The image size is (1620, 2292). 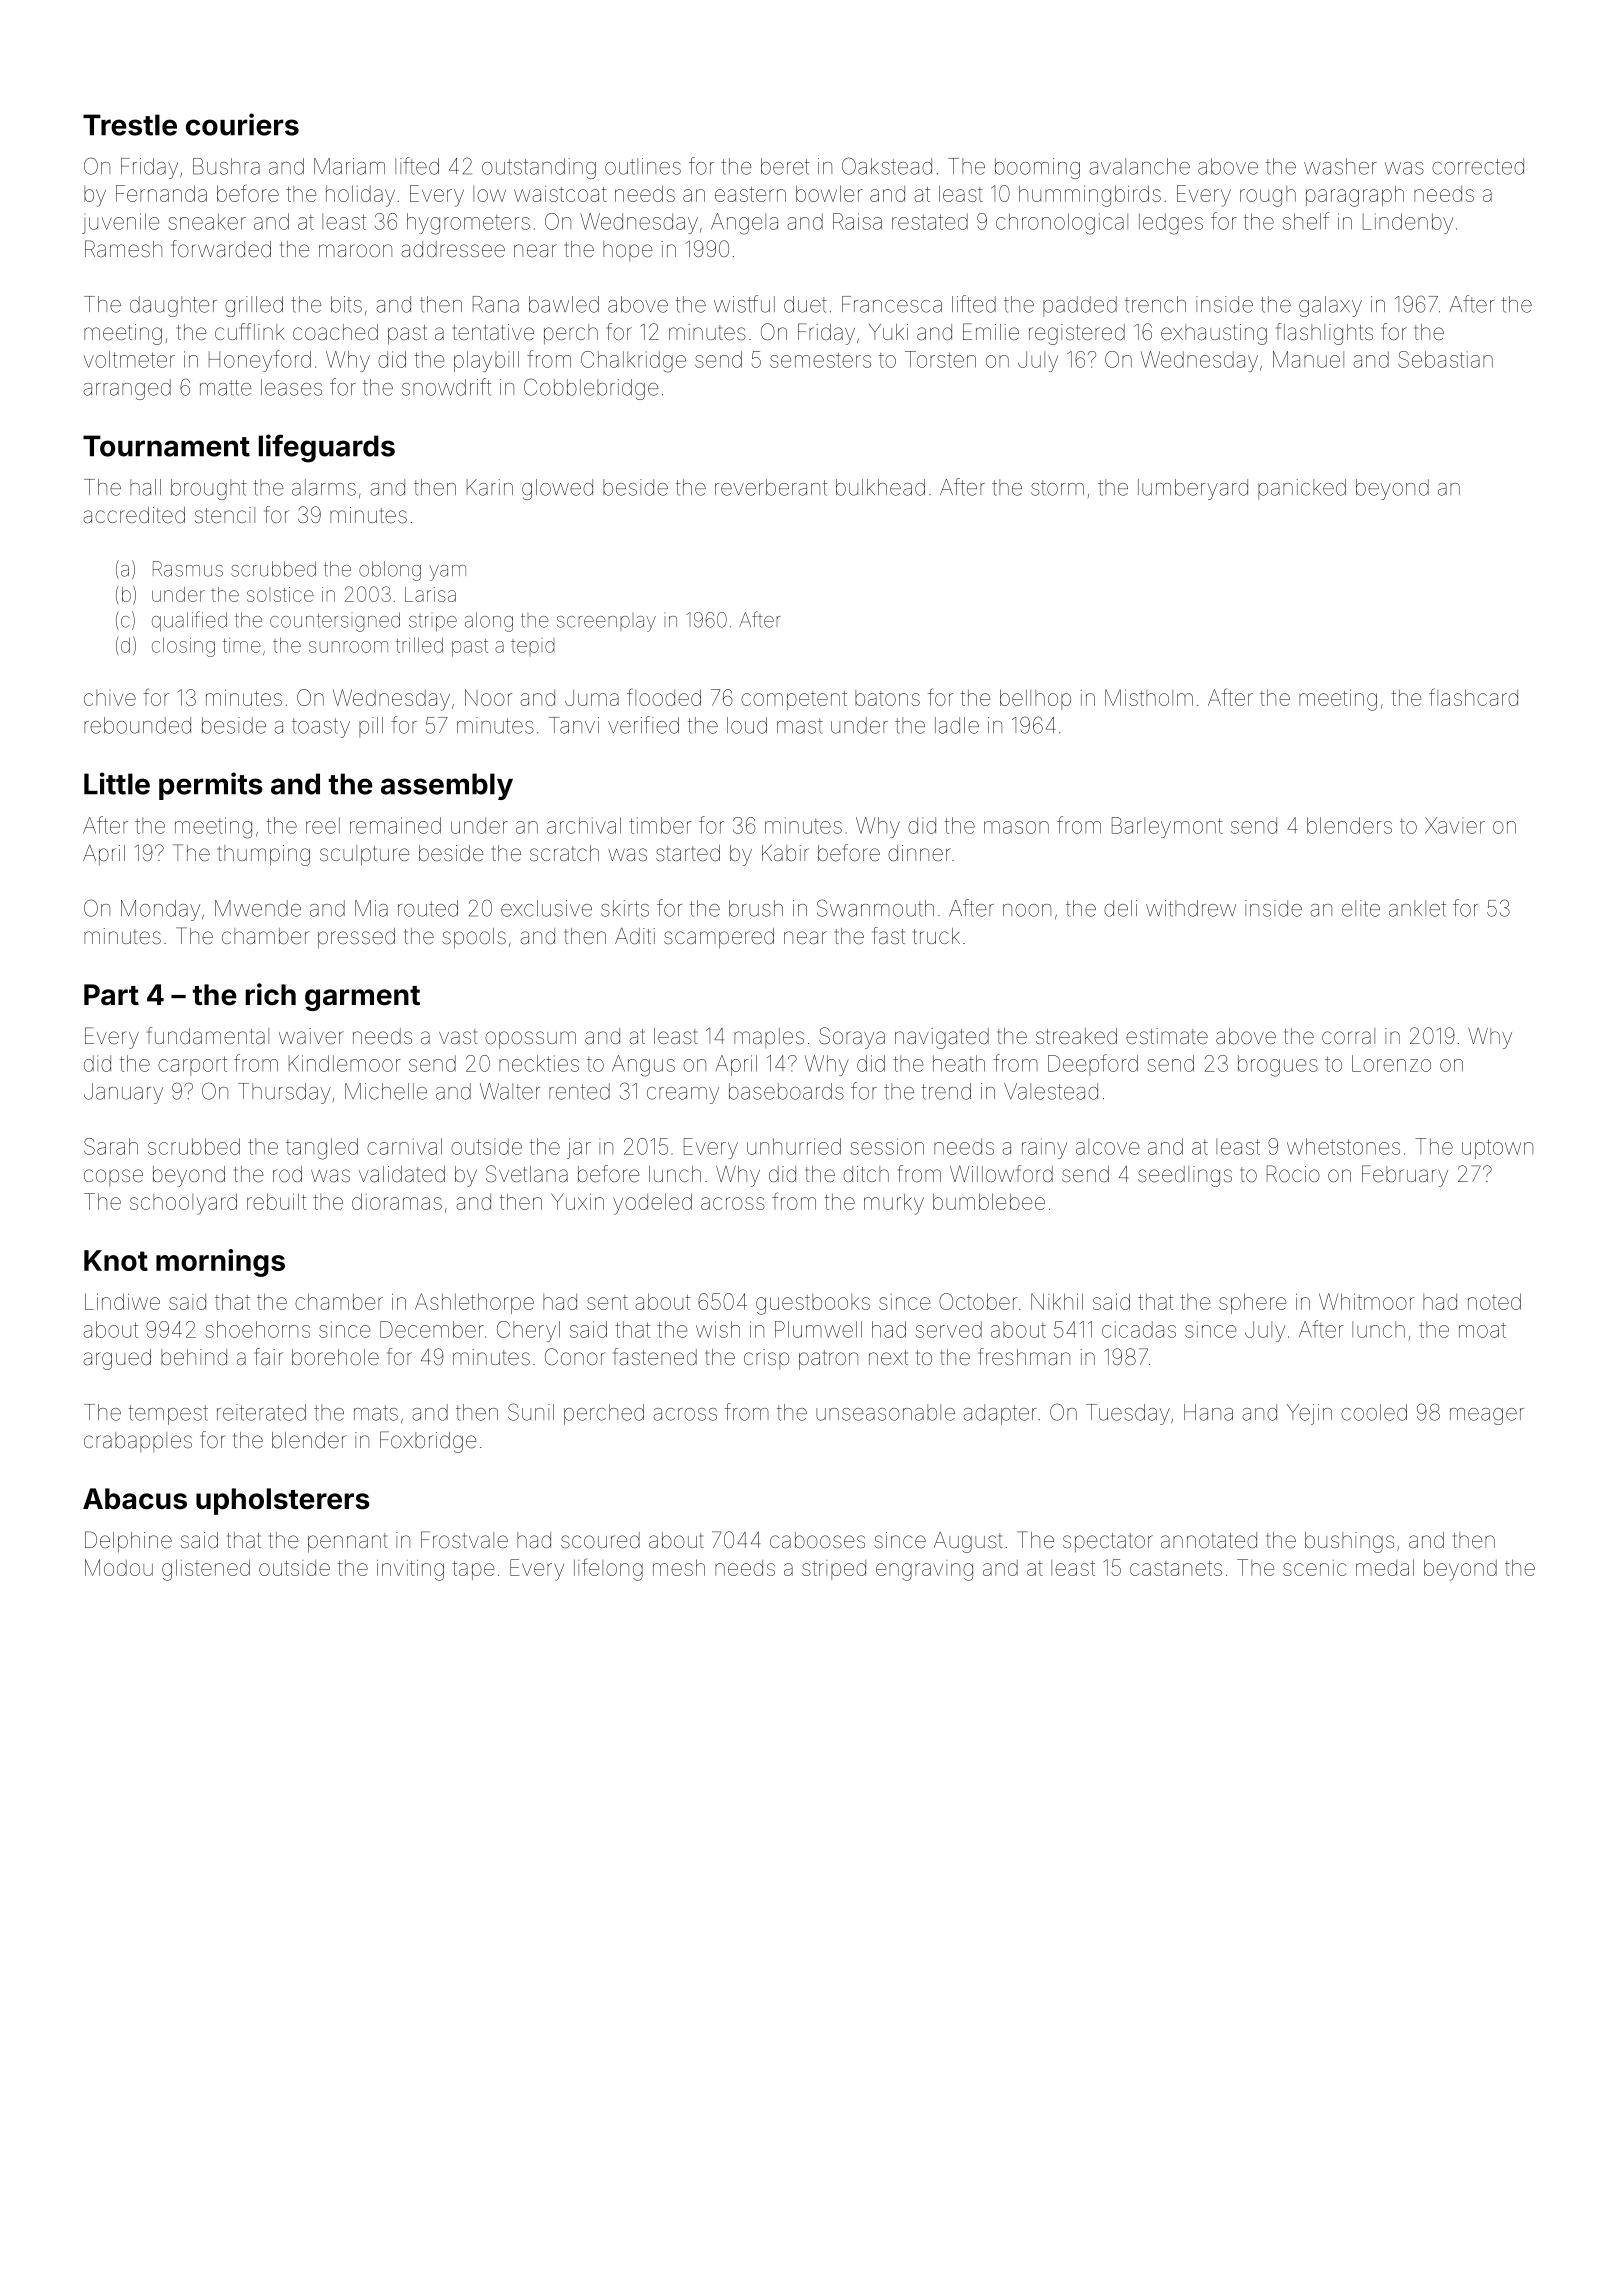 What do you see at coordinates (600, 1540) in the screenshot?
I see `scoured` at bounding box center [600, 1540].
